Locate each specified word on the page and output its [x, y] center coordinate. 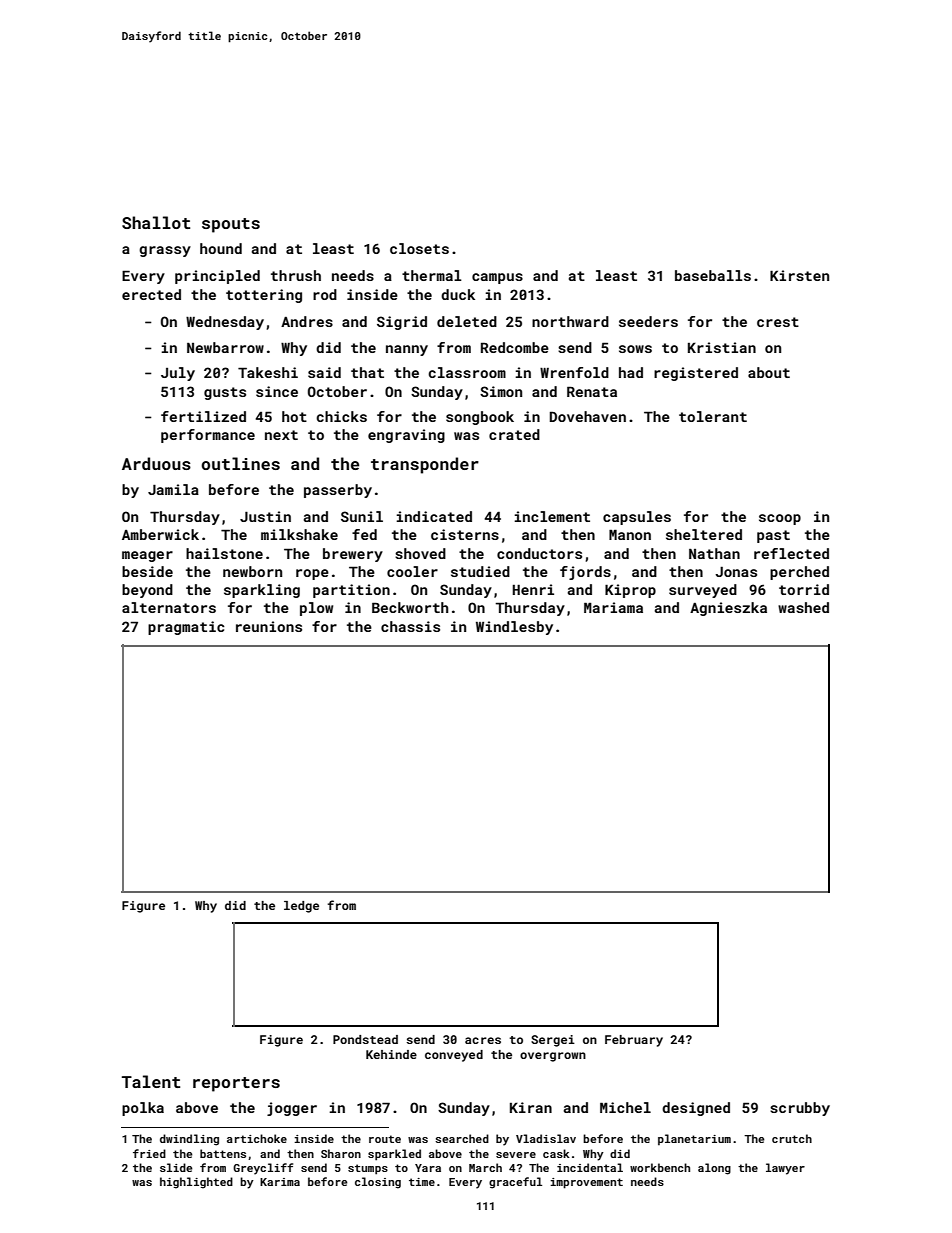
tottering [264, 296]
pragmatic [186, 628]
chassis [410, 626]
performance [208, 436]
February [634, 1041]
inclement [552, 516]
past [773, 536]
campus [497, 278]
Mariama [613, 607]
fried [149, 1153]
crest [778, 322]
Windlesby [514, 628]
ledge [301, 907]
